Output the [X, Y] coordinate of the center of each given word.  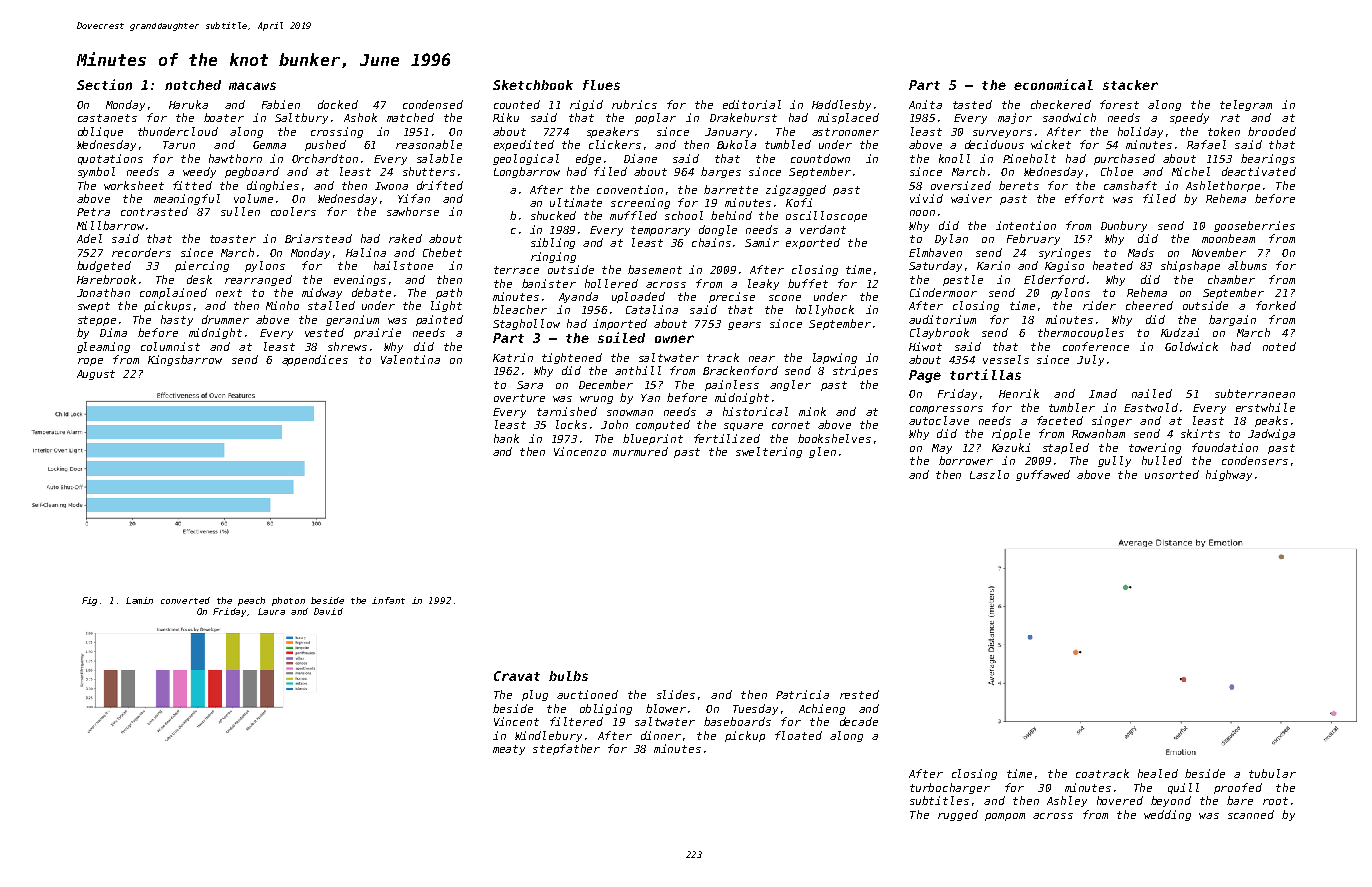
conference [1096, 346]
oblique [100, 132]
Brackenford [740, 370]
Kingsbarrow [185, 360]
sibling [553, 243]
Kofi [799, 202]
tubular [1272, 773]
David [328, 611]
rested [859, 694]
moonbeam [1228, 238]
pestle [963, 280]
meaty [509, 750]
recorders [141, 252]
